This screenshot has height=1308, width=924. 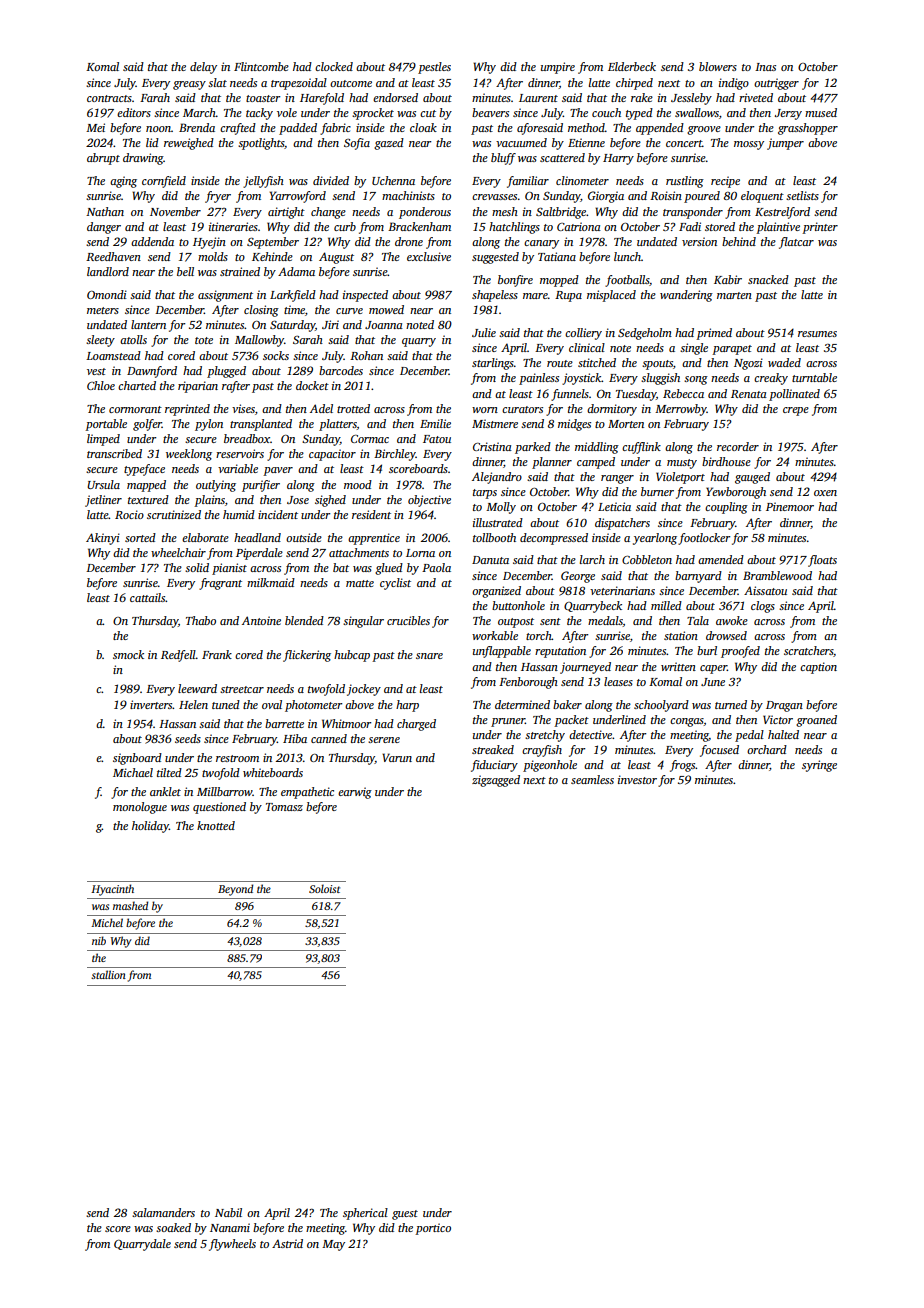 I want to click on mused, so click(x=821, y=112).
